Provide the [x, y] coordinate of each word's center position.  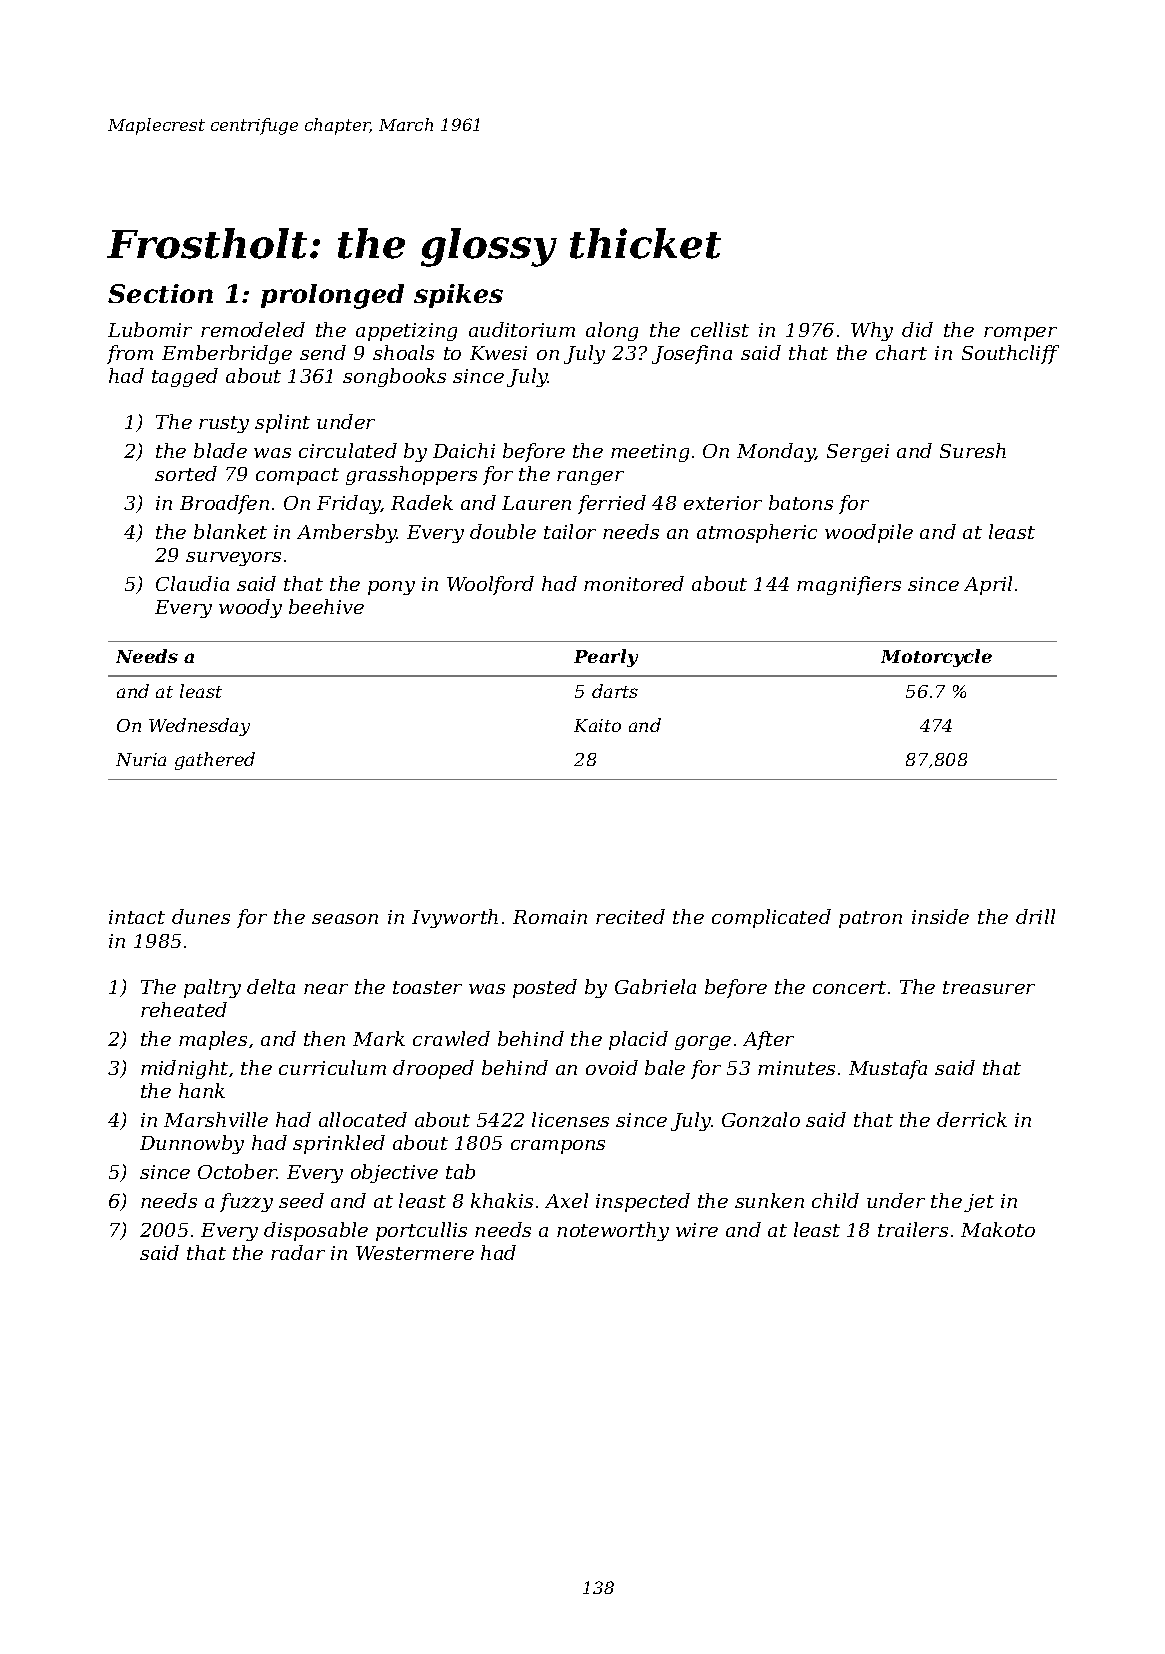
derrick [972, 1119]
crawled [451, 1038]
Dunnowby [192, 1144]
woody [250, 608]
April [988, 585]
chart [901, 352]
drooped [433, 1069]
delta [271, 986]
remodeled [253, 329]
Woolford [490, 585]
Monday [776, 452]
